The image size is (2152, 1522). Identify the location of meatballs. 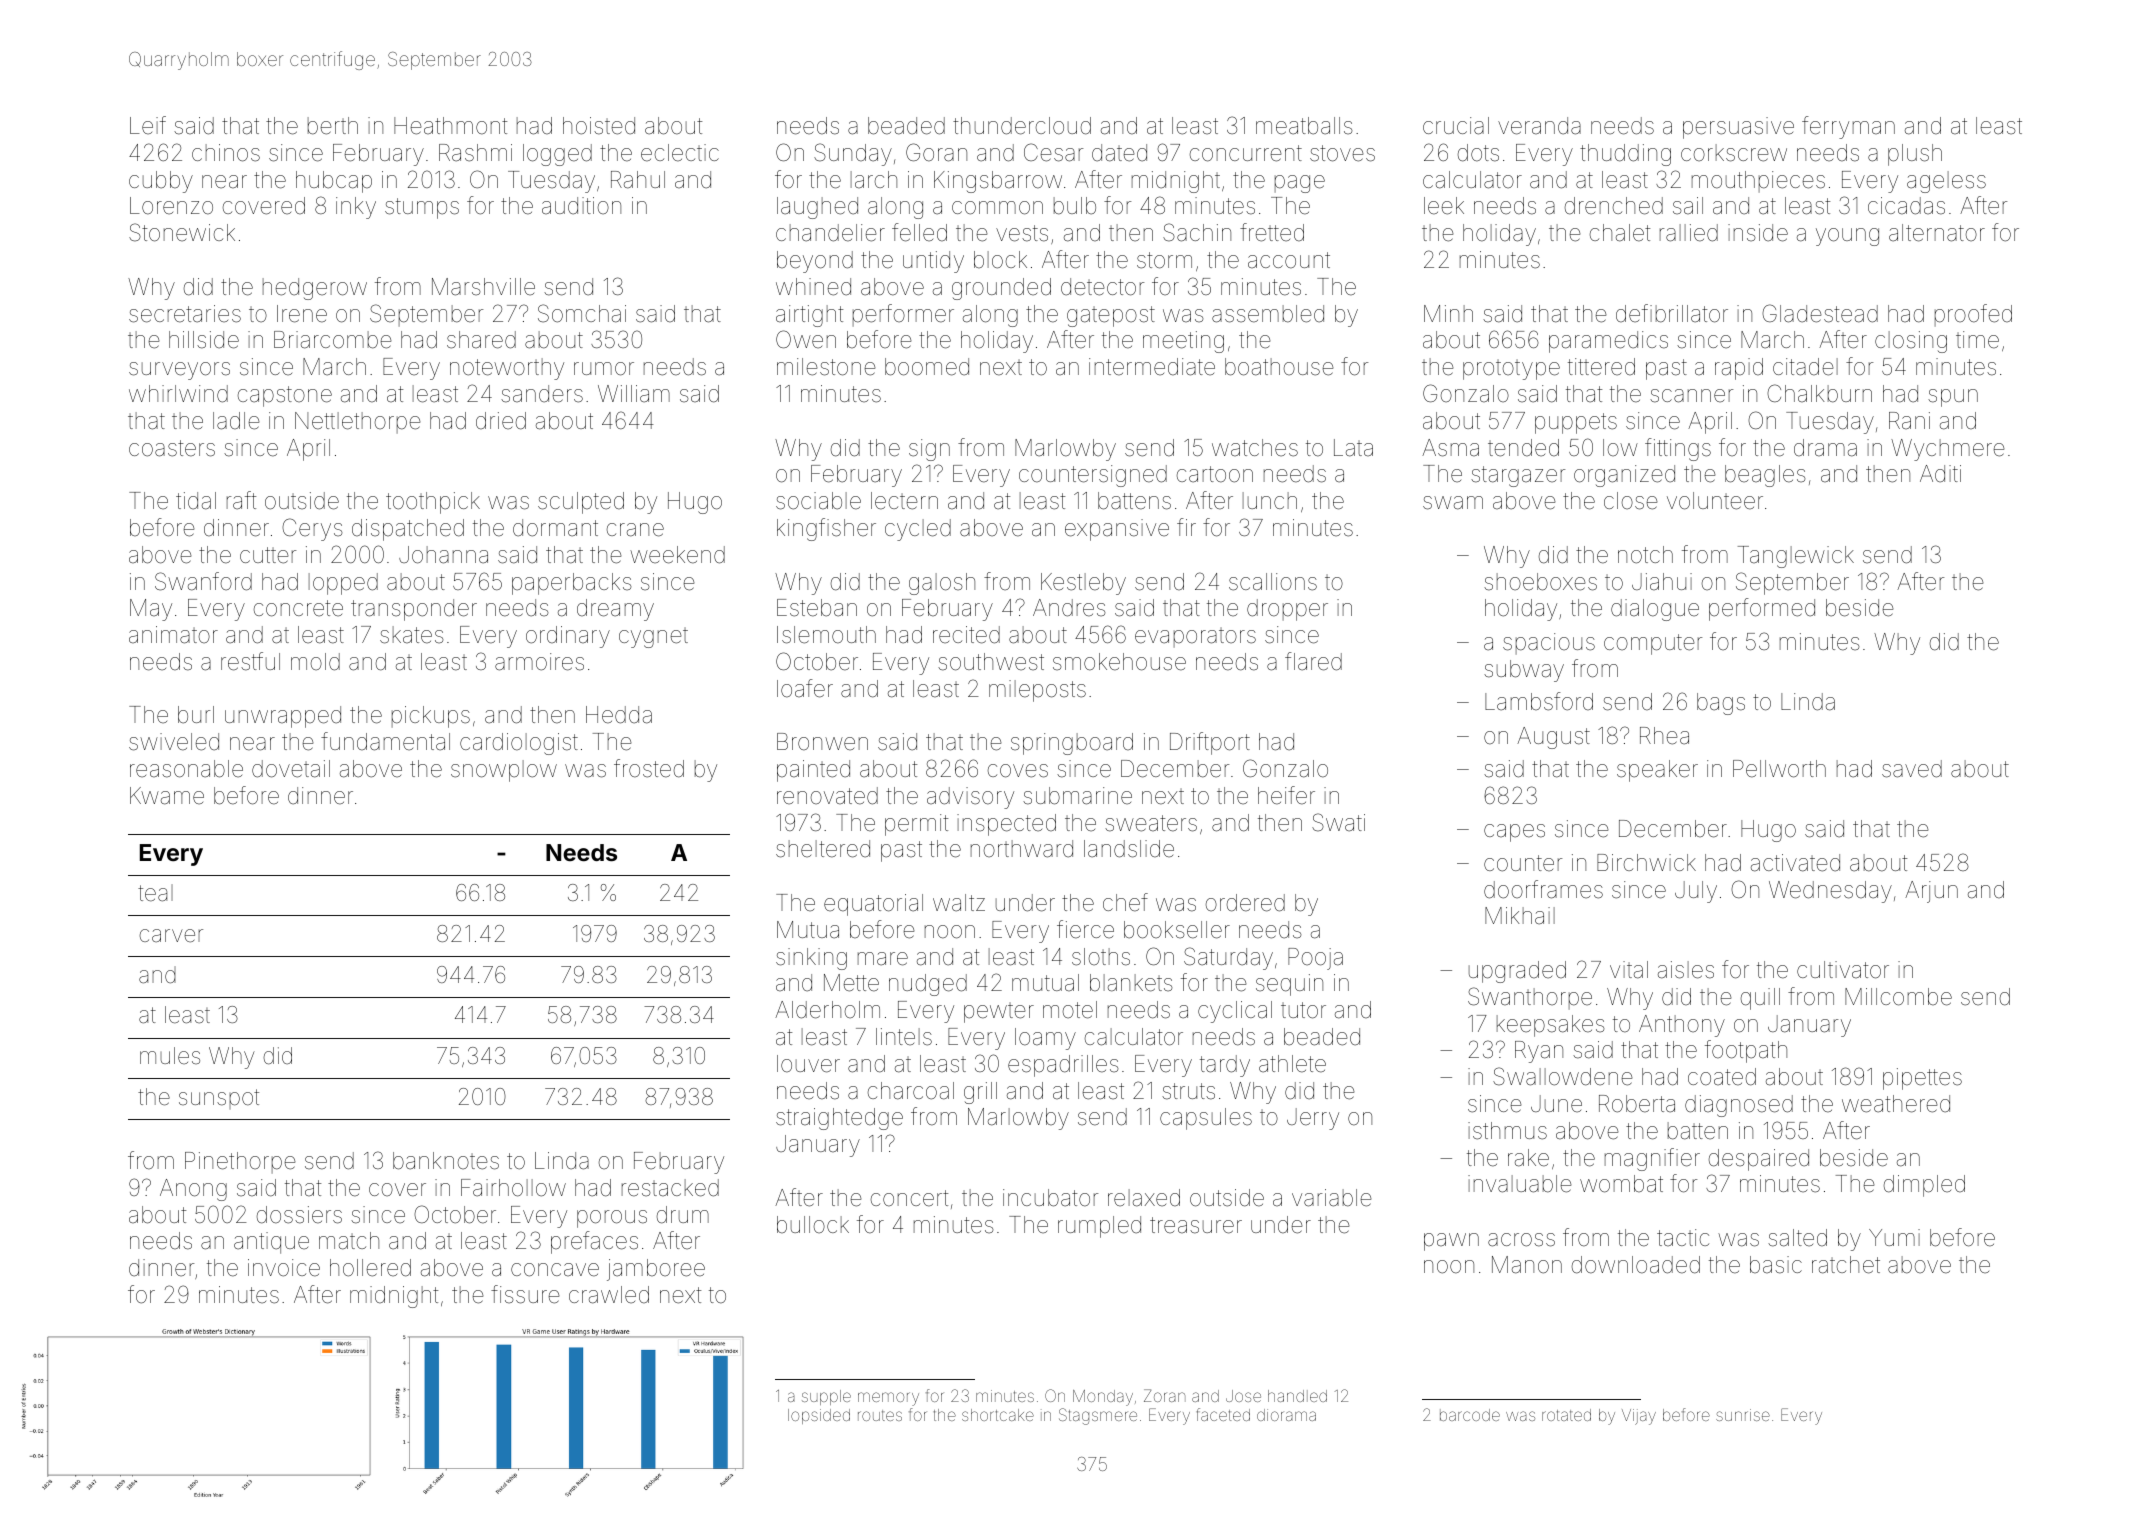
(1304, 126).
